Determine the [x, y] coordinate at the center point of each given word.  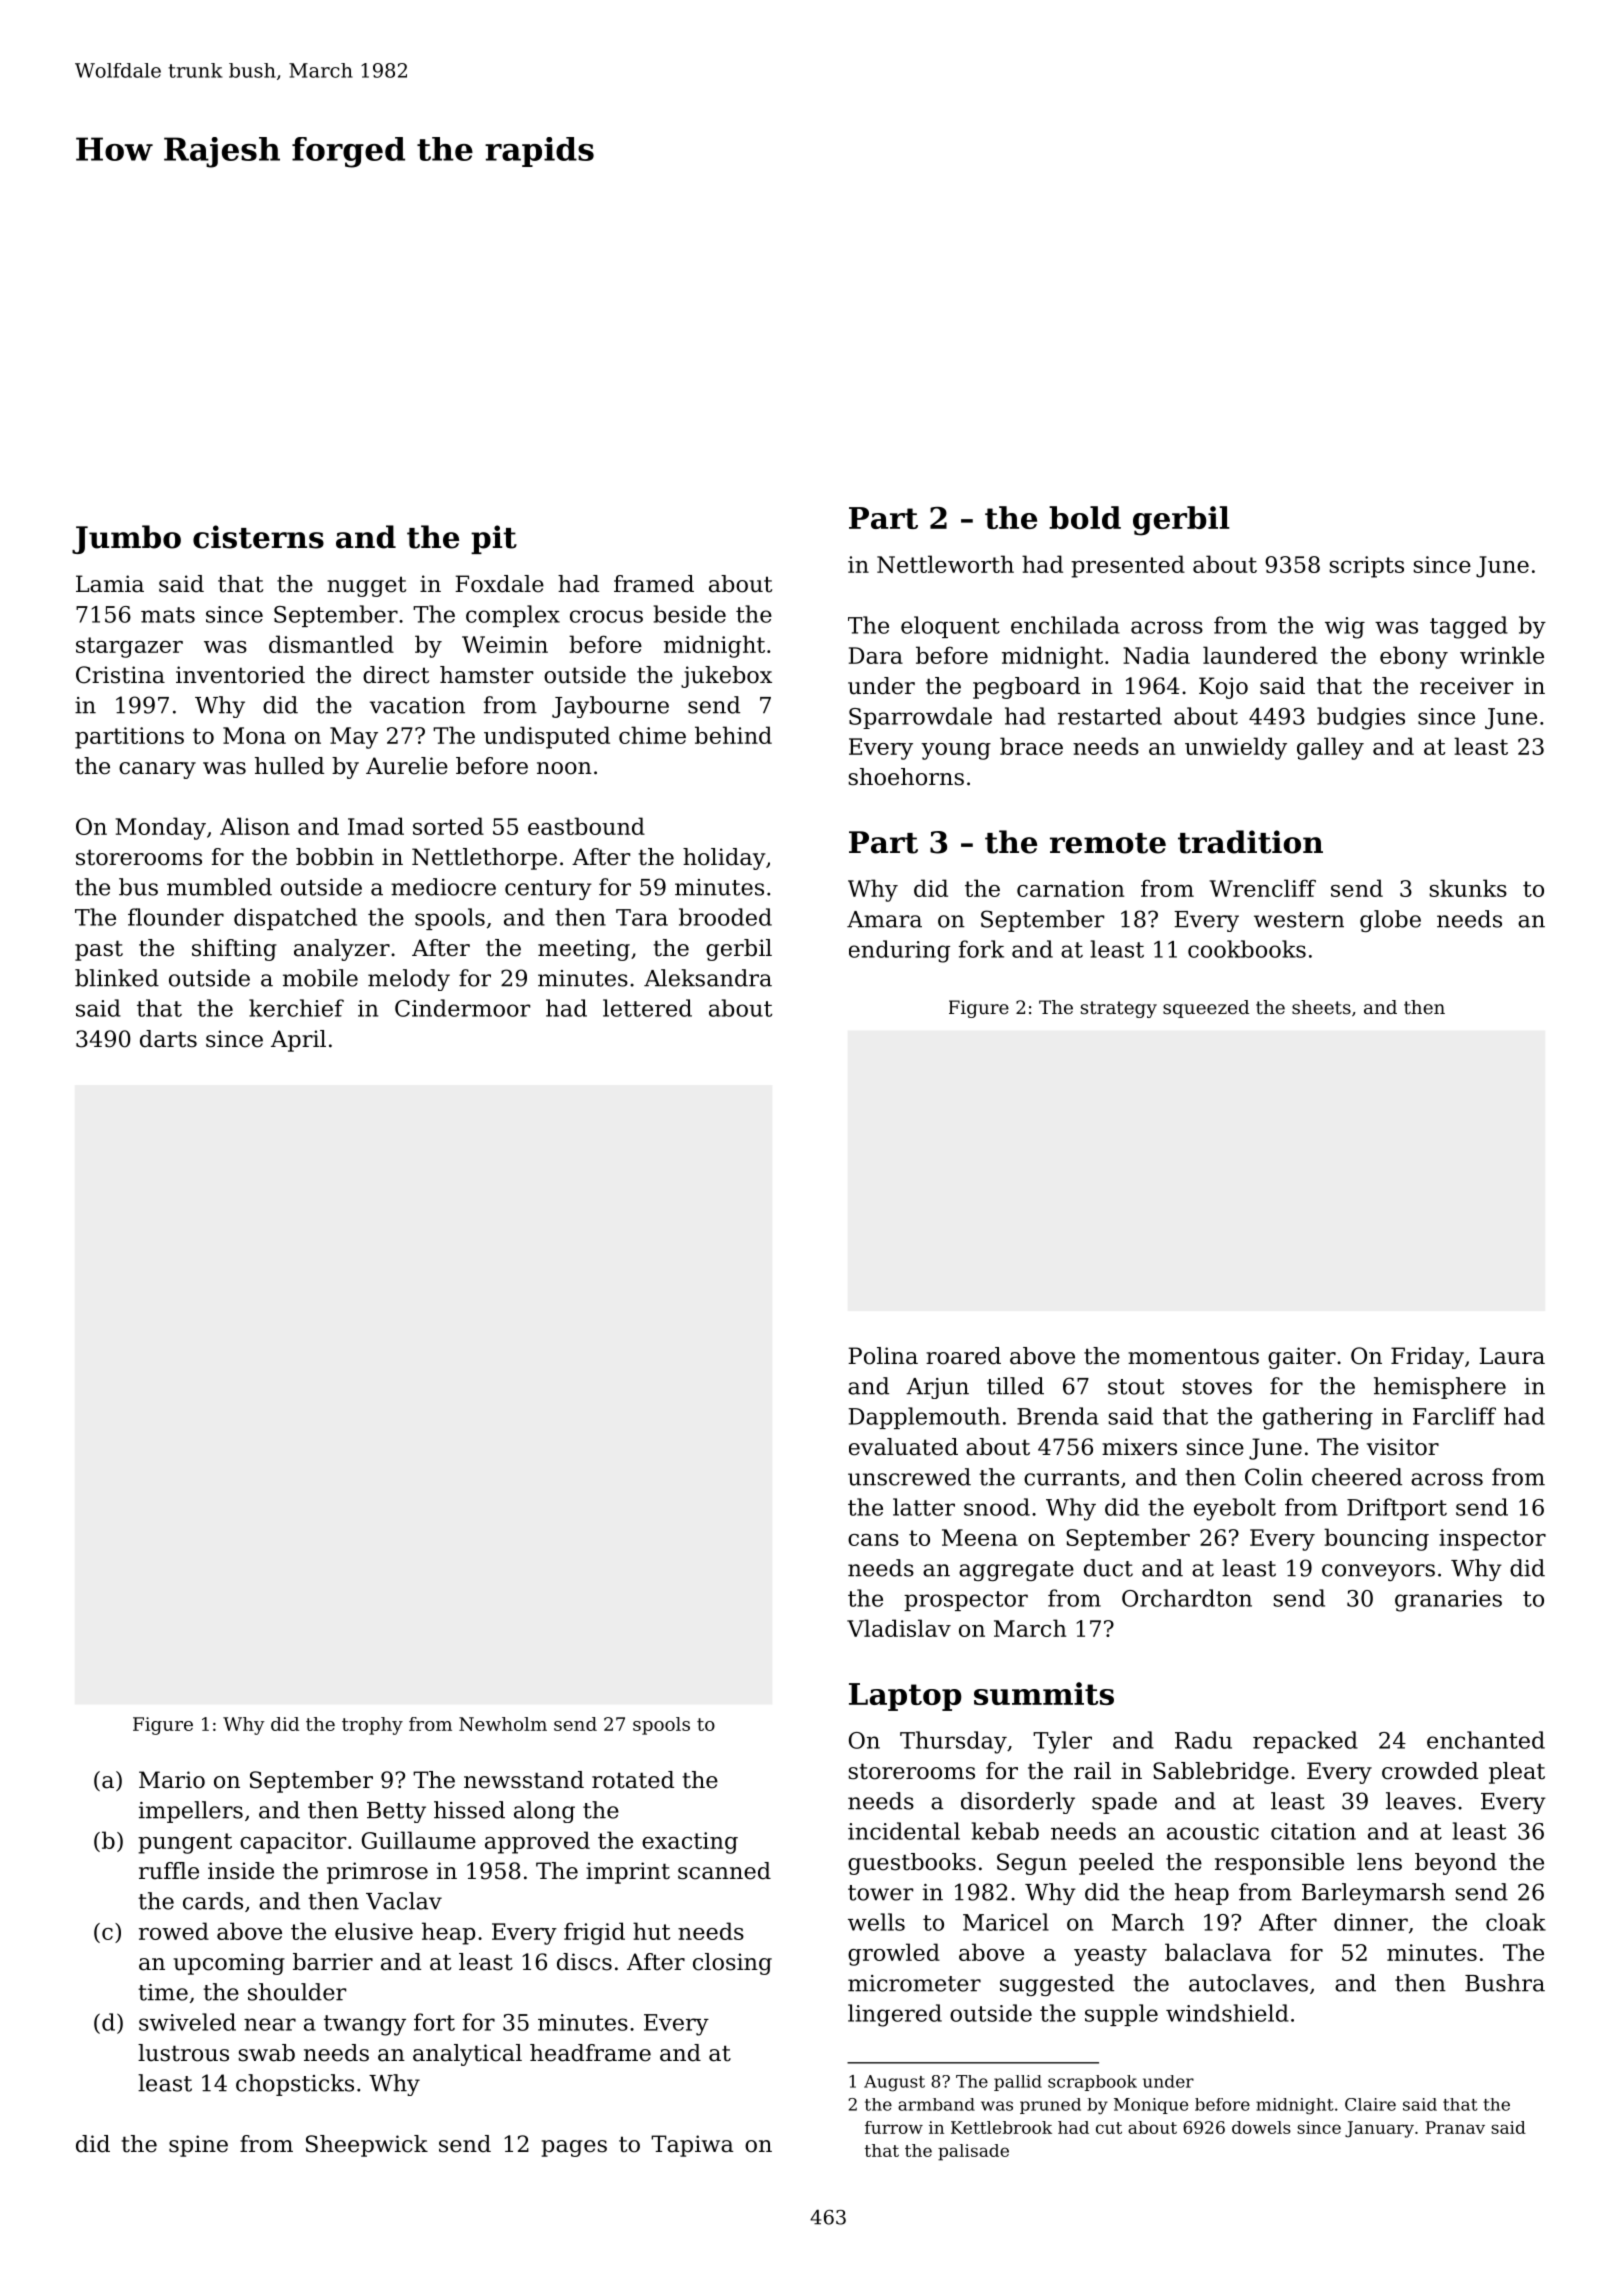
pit [494, 539]
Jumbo [126, 539]
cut [1109, 2128]
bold [1085, 517]
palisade [973, 2152]
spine [198, 2146]
